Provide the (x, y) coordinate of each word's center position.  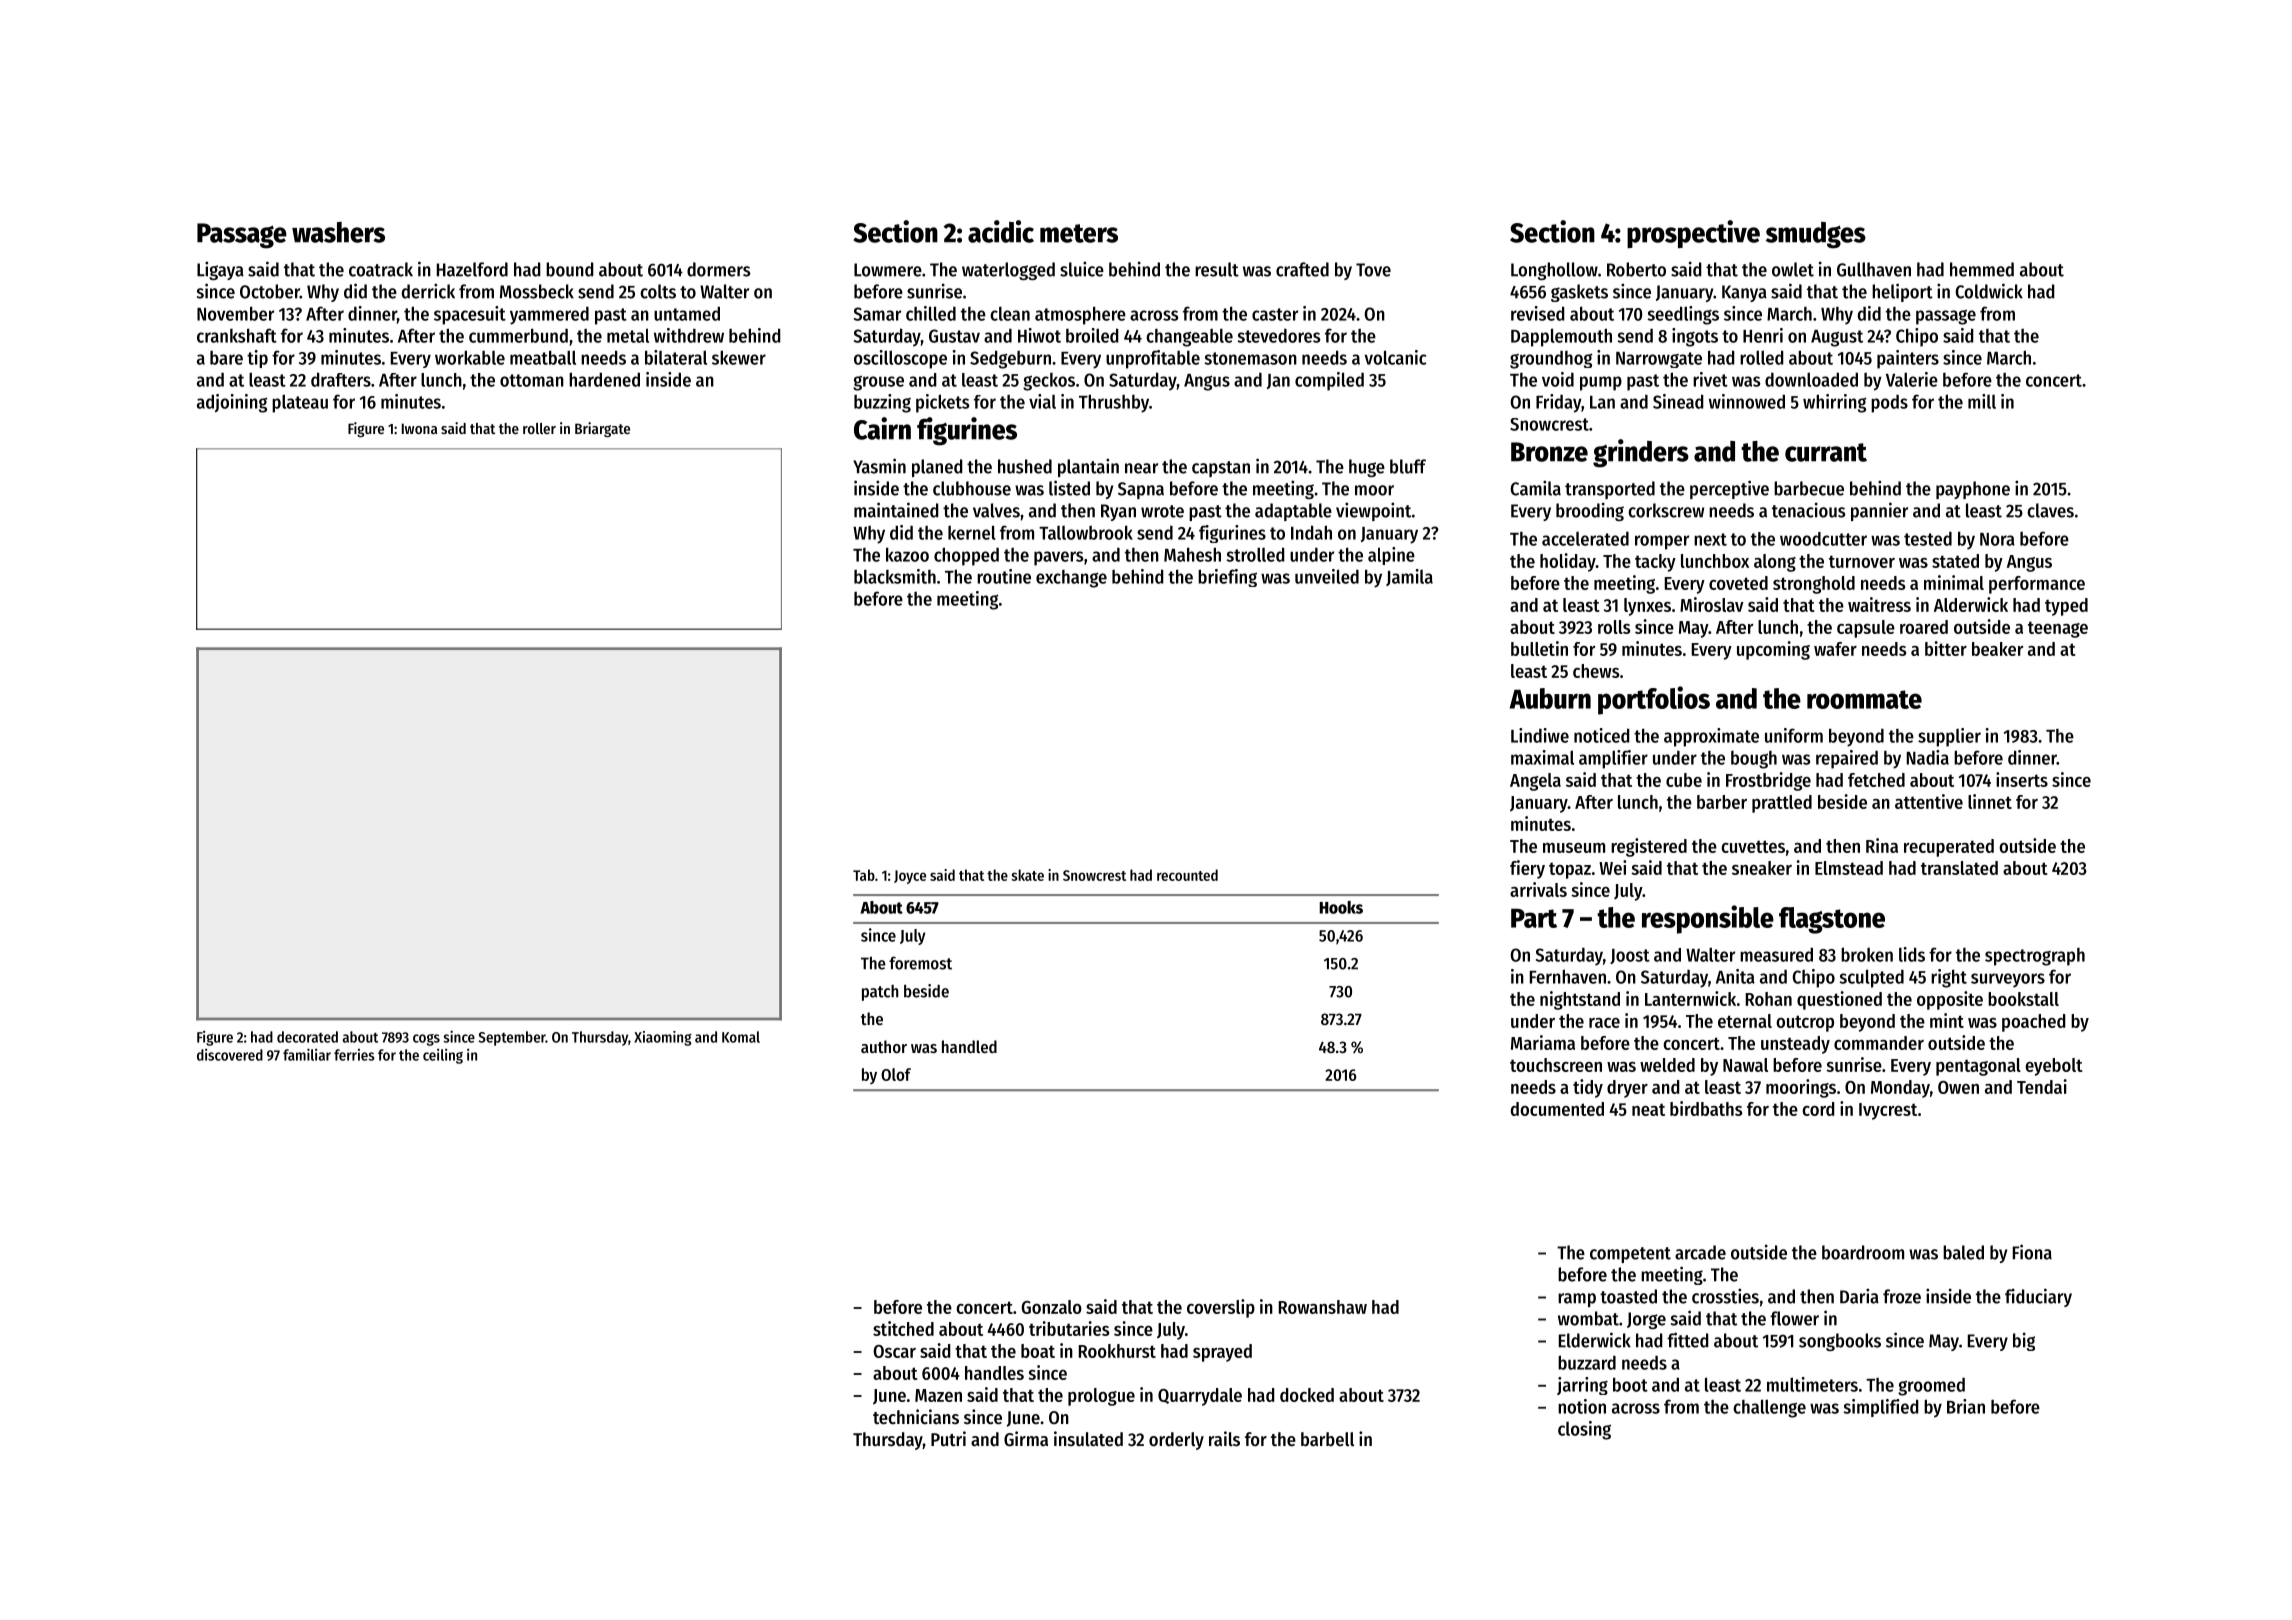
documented (1557, 1109)
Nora (1997, 539)
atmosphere (1080, 315)
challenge (1769, 1408)
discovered (230, 1055)
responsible (1708, 919)
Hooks (1341, 907)
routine (1004, 576)
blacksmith (895, 576)
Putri (948, 1438)
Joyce (910, 877)
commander (1879, 1043)
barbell (1327, 1439)
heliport (1902, 292)
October (270, 291)
